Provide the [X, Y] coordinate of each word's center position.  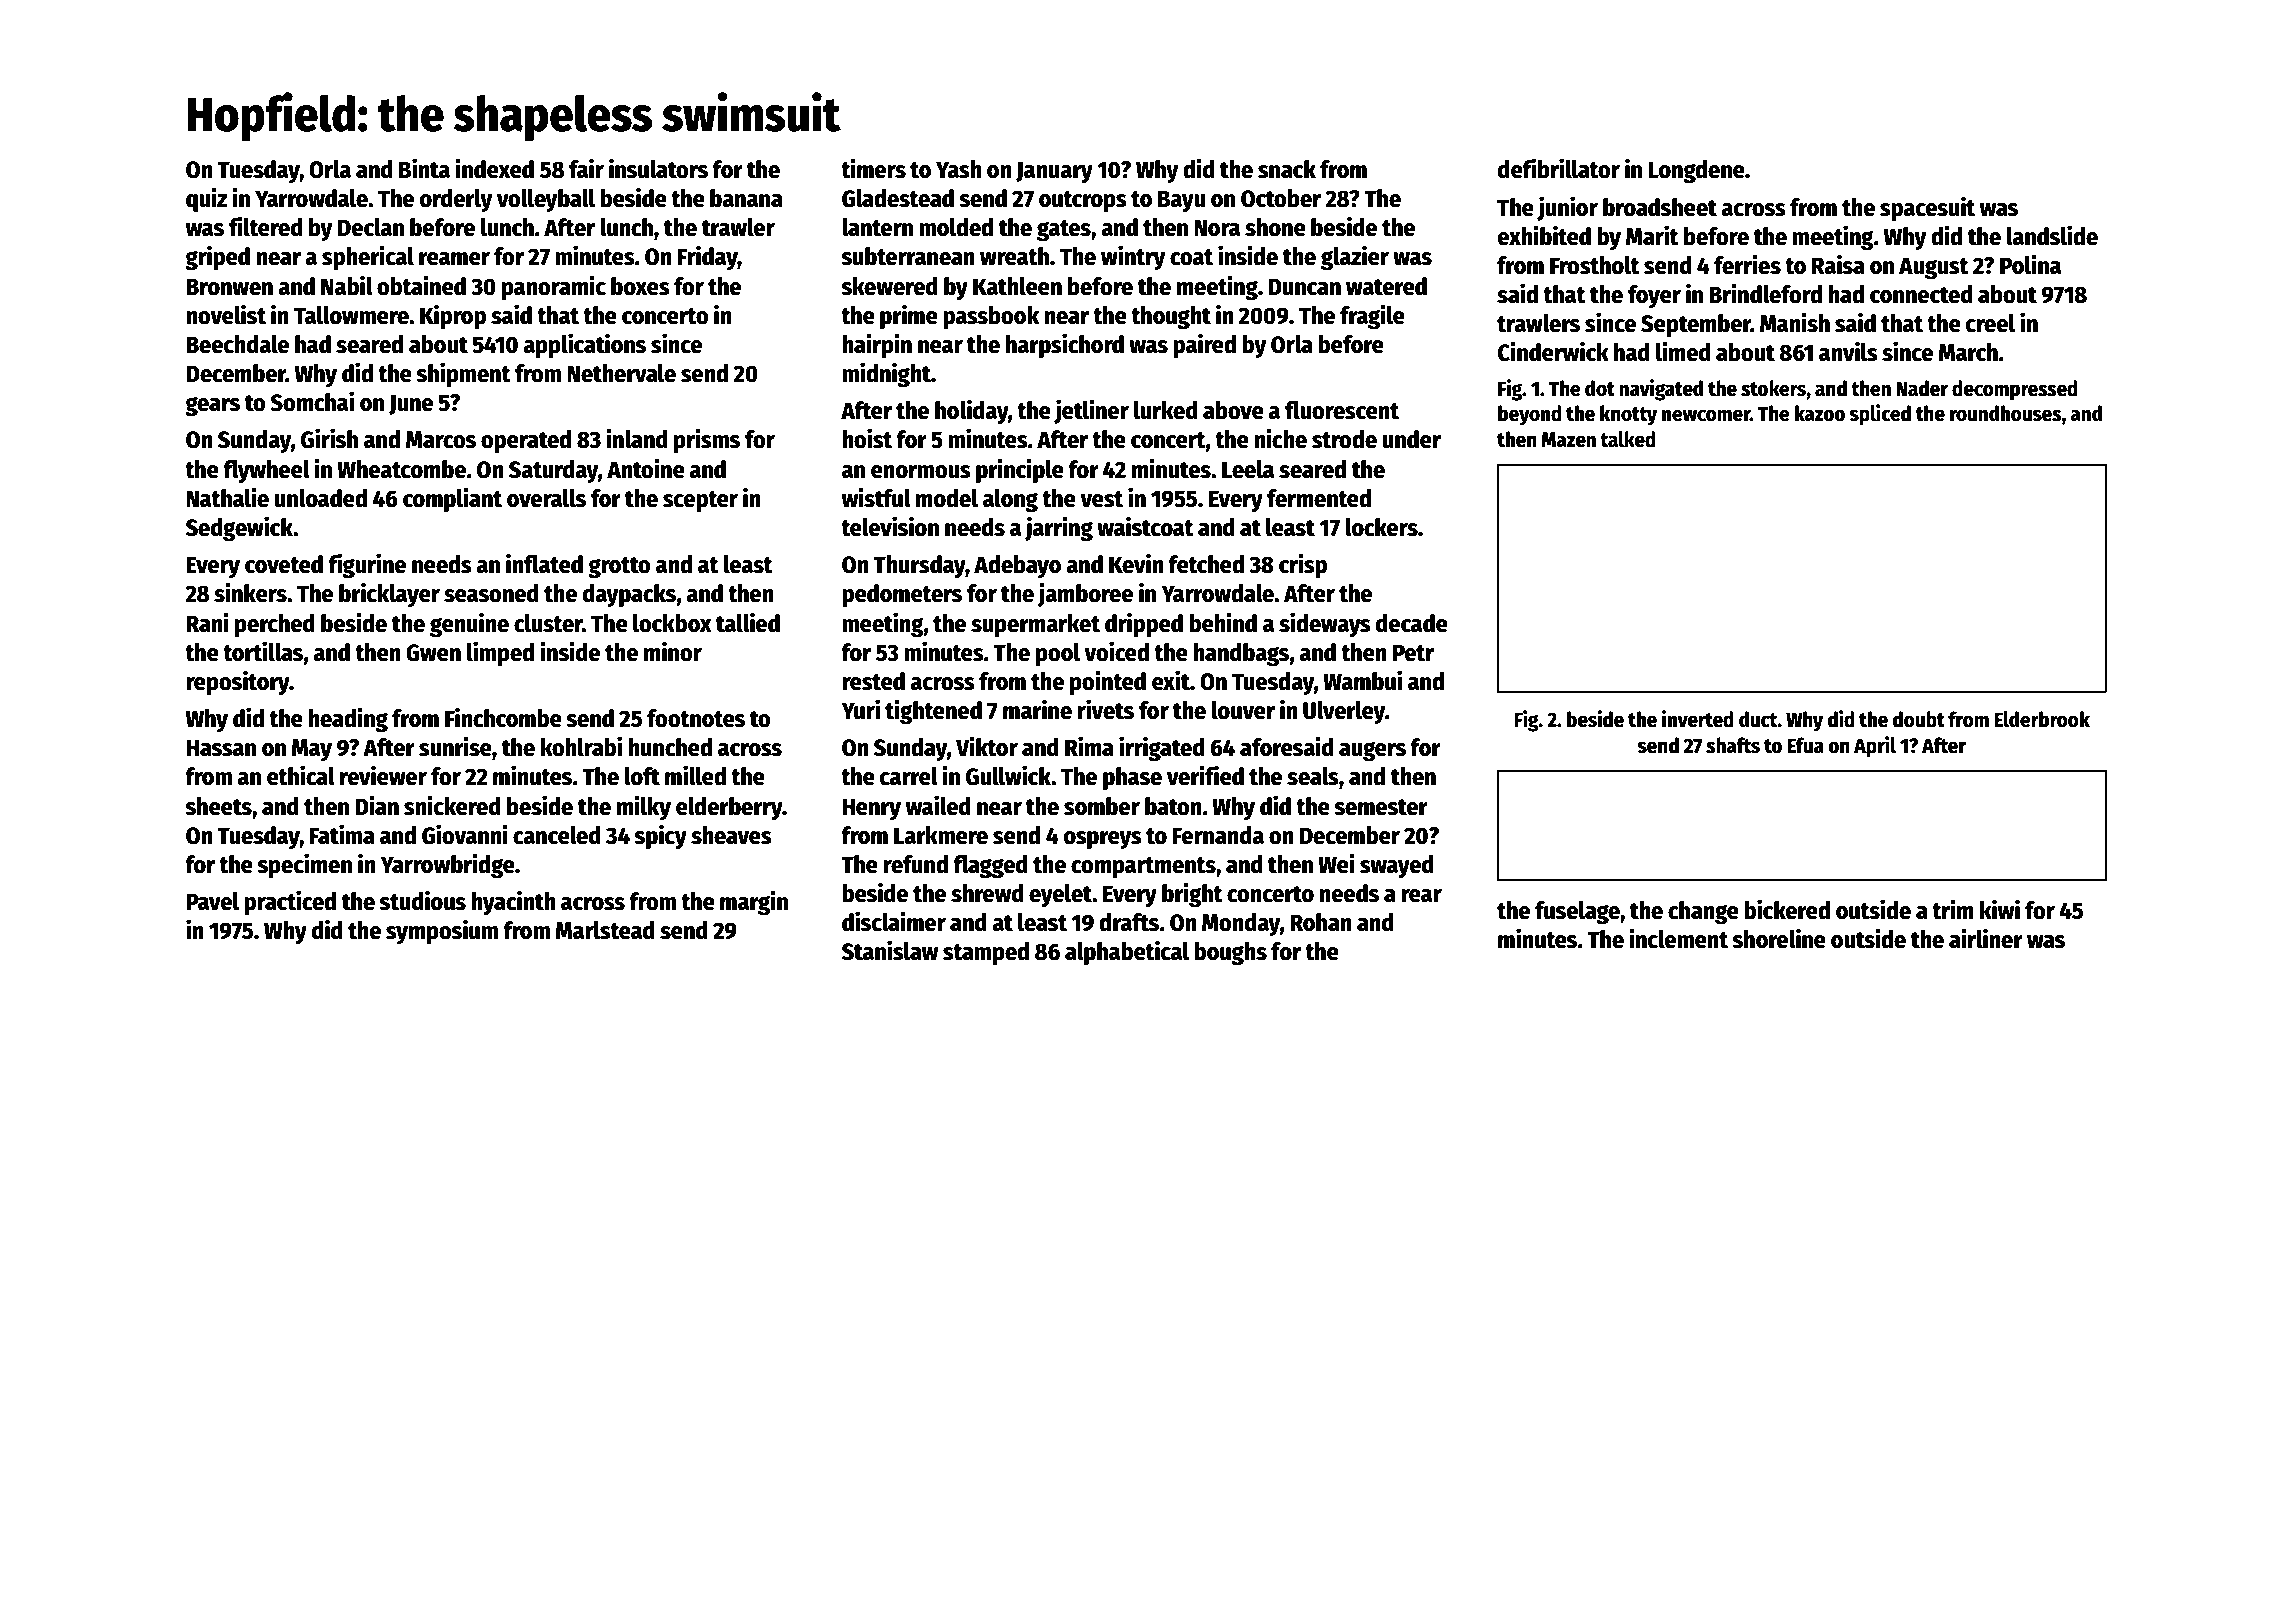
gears [212, 406]
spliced [1880, 415]
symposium [442, 931]
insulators [658, 168]
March [1968, 352]
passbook [991, 317]
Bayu [1181, 201]
